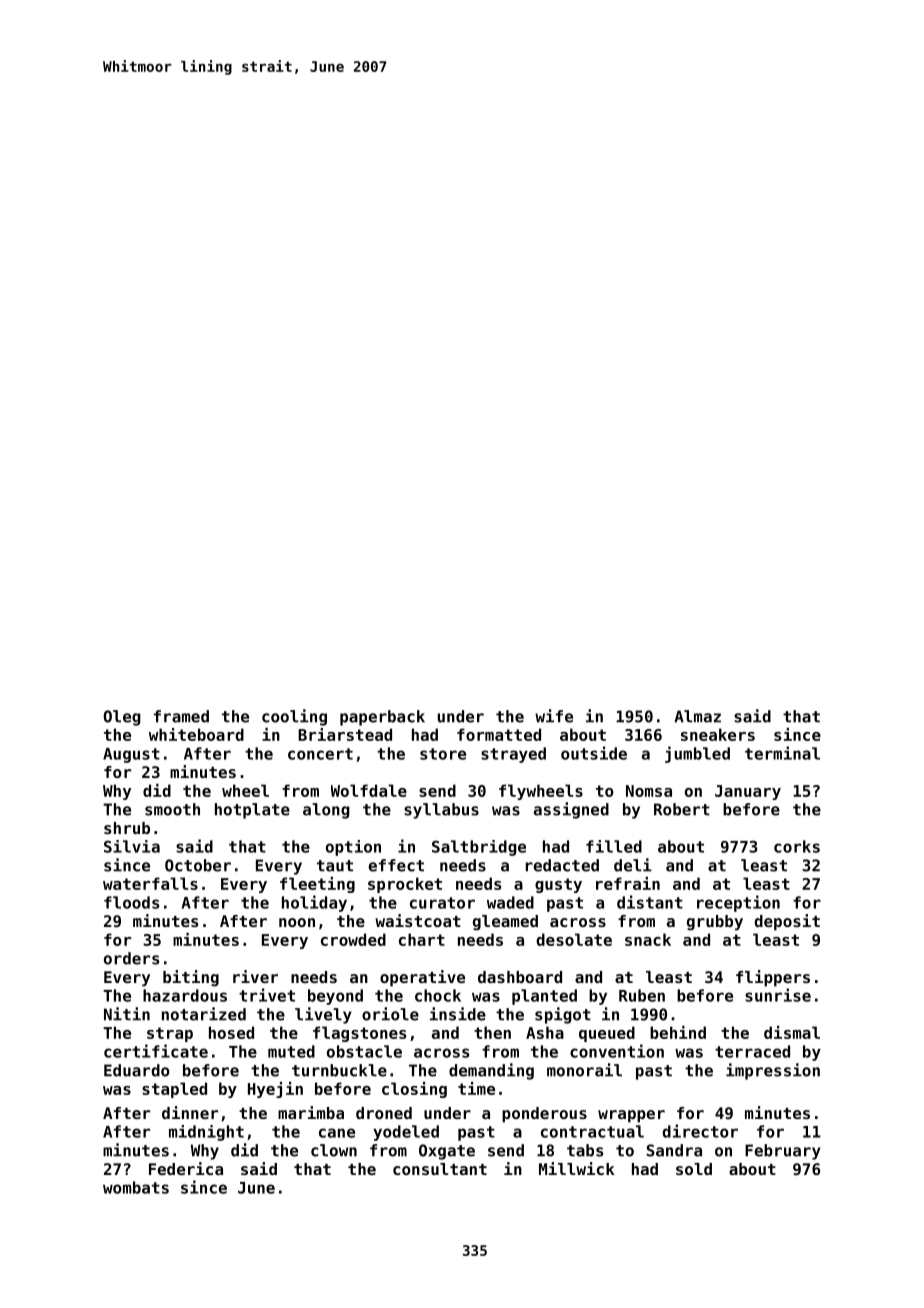  I want to click on framed, so click(181, 716).
